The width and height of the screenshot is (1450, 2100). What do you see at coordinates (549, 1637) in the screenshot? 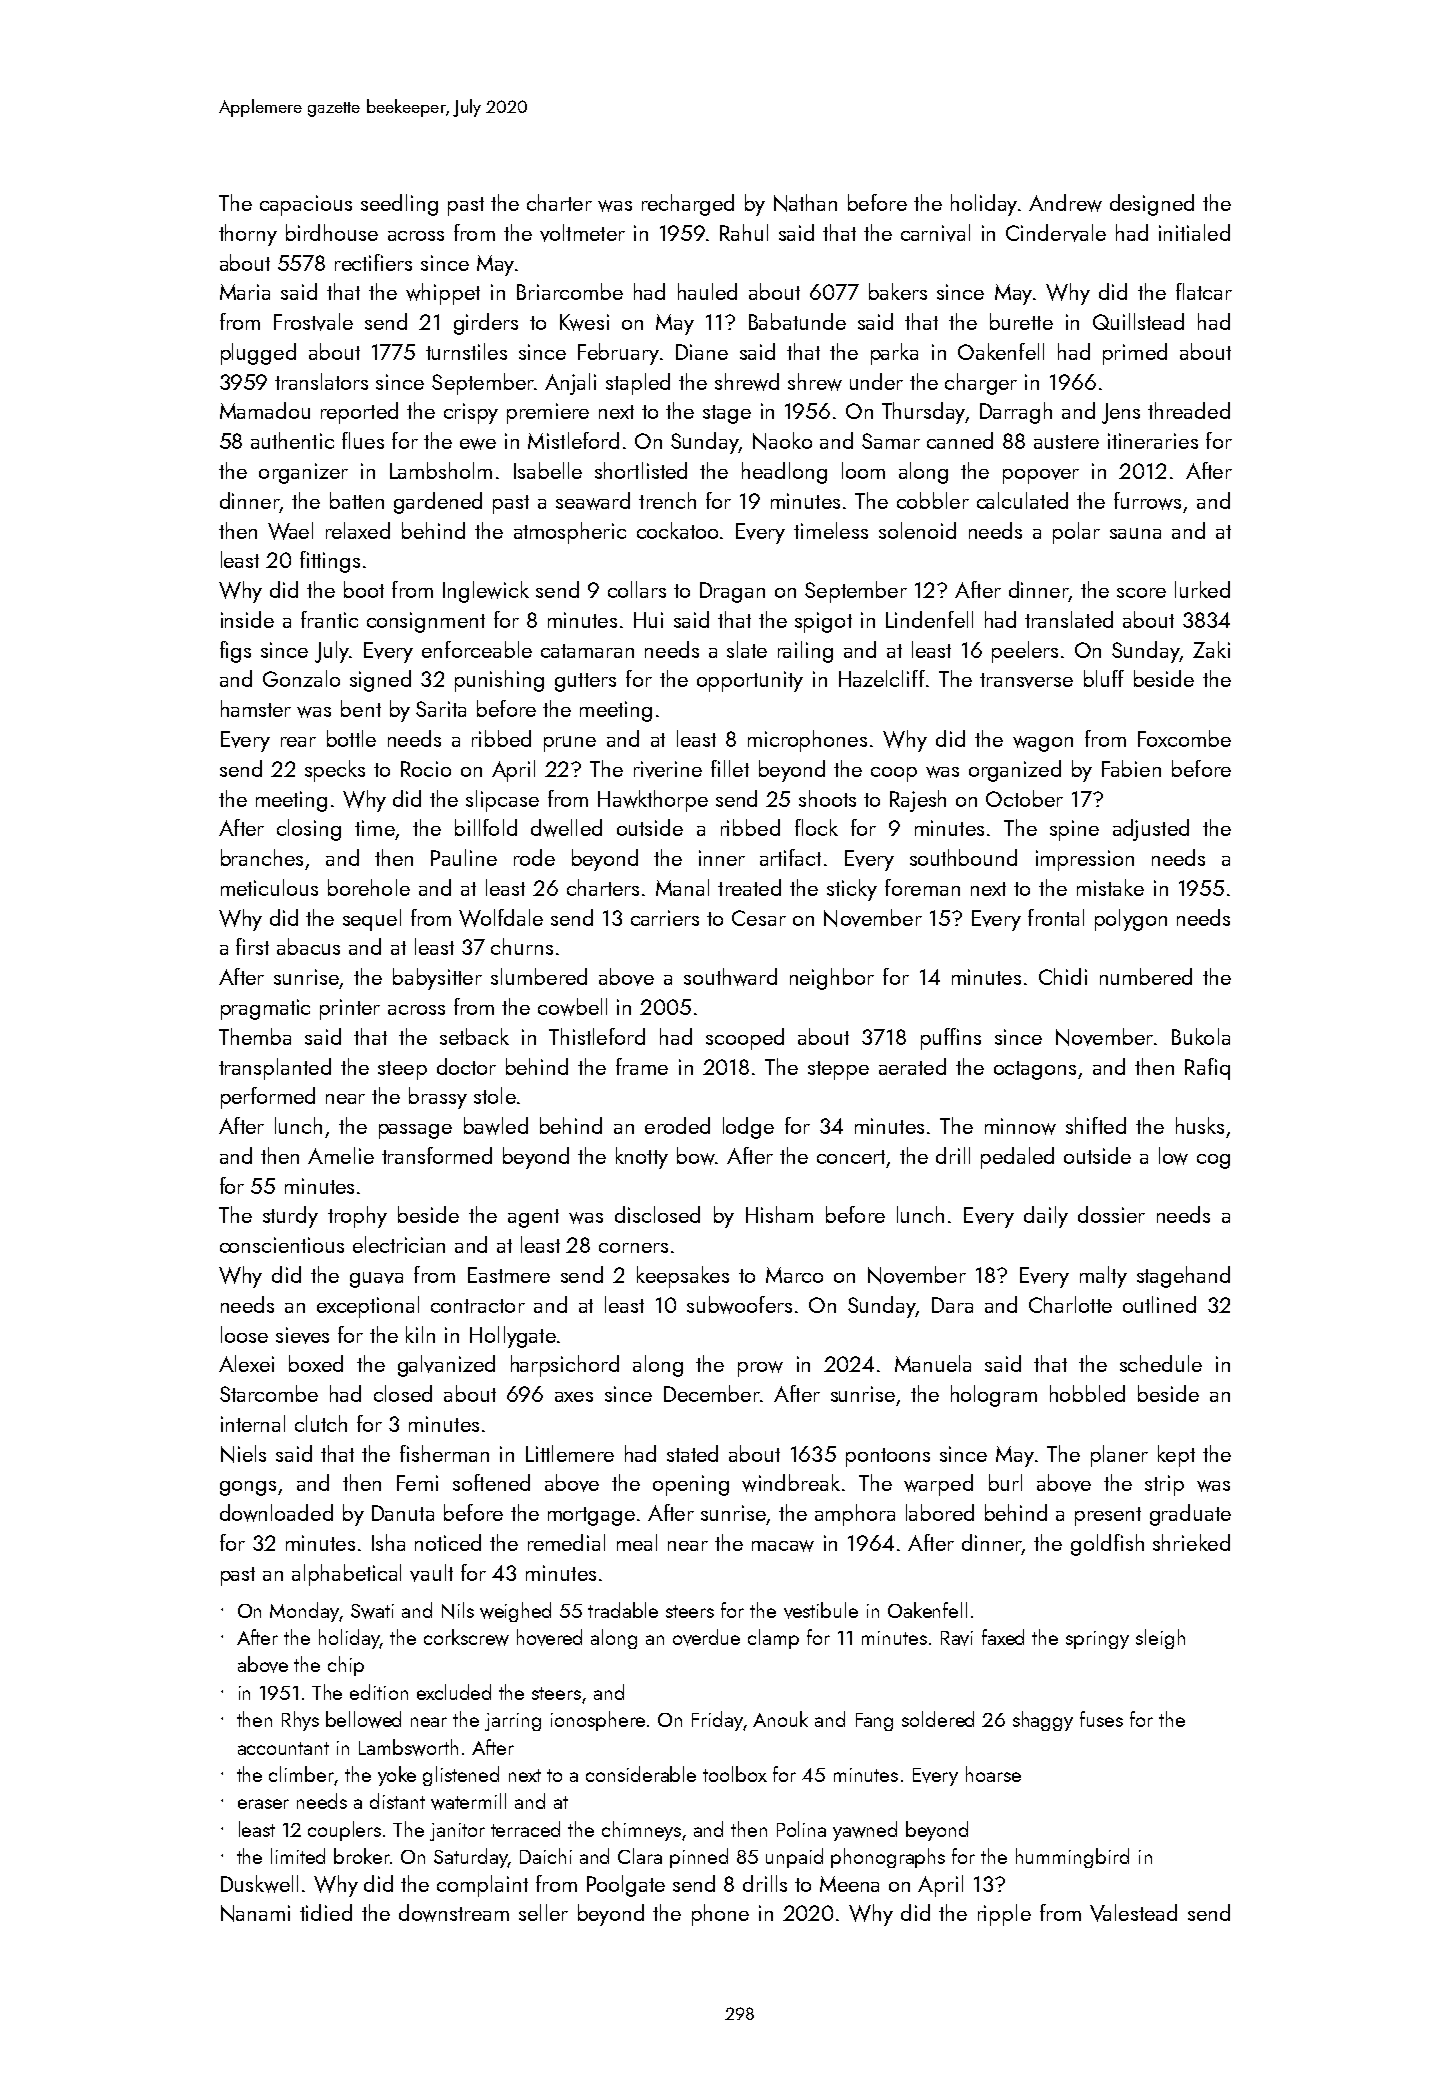
I see `hovered` at bounding box center [549, 1637].
